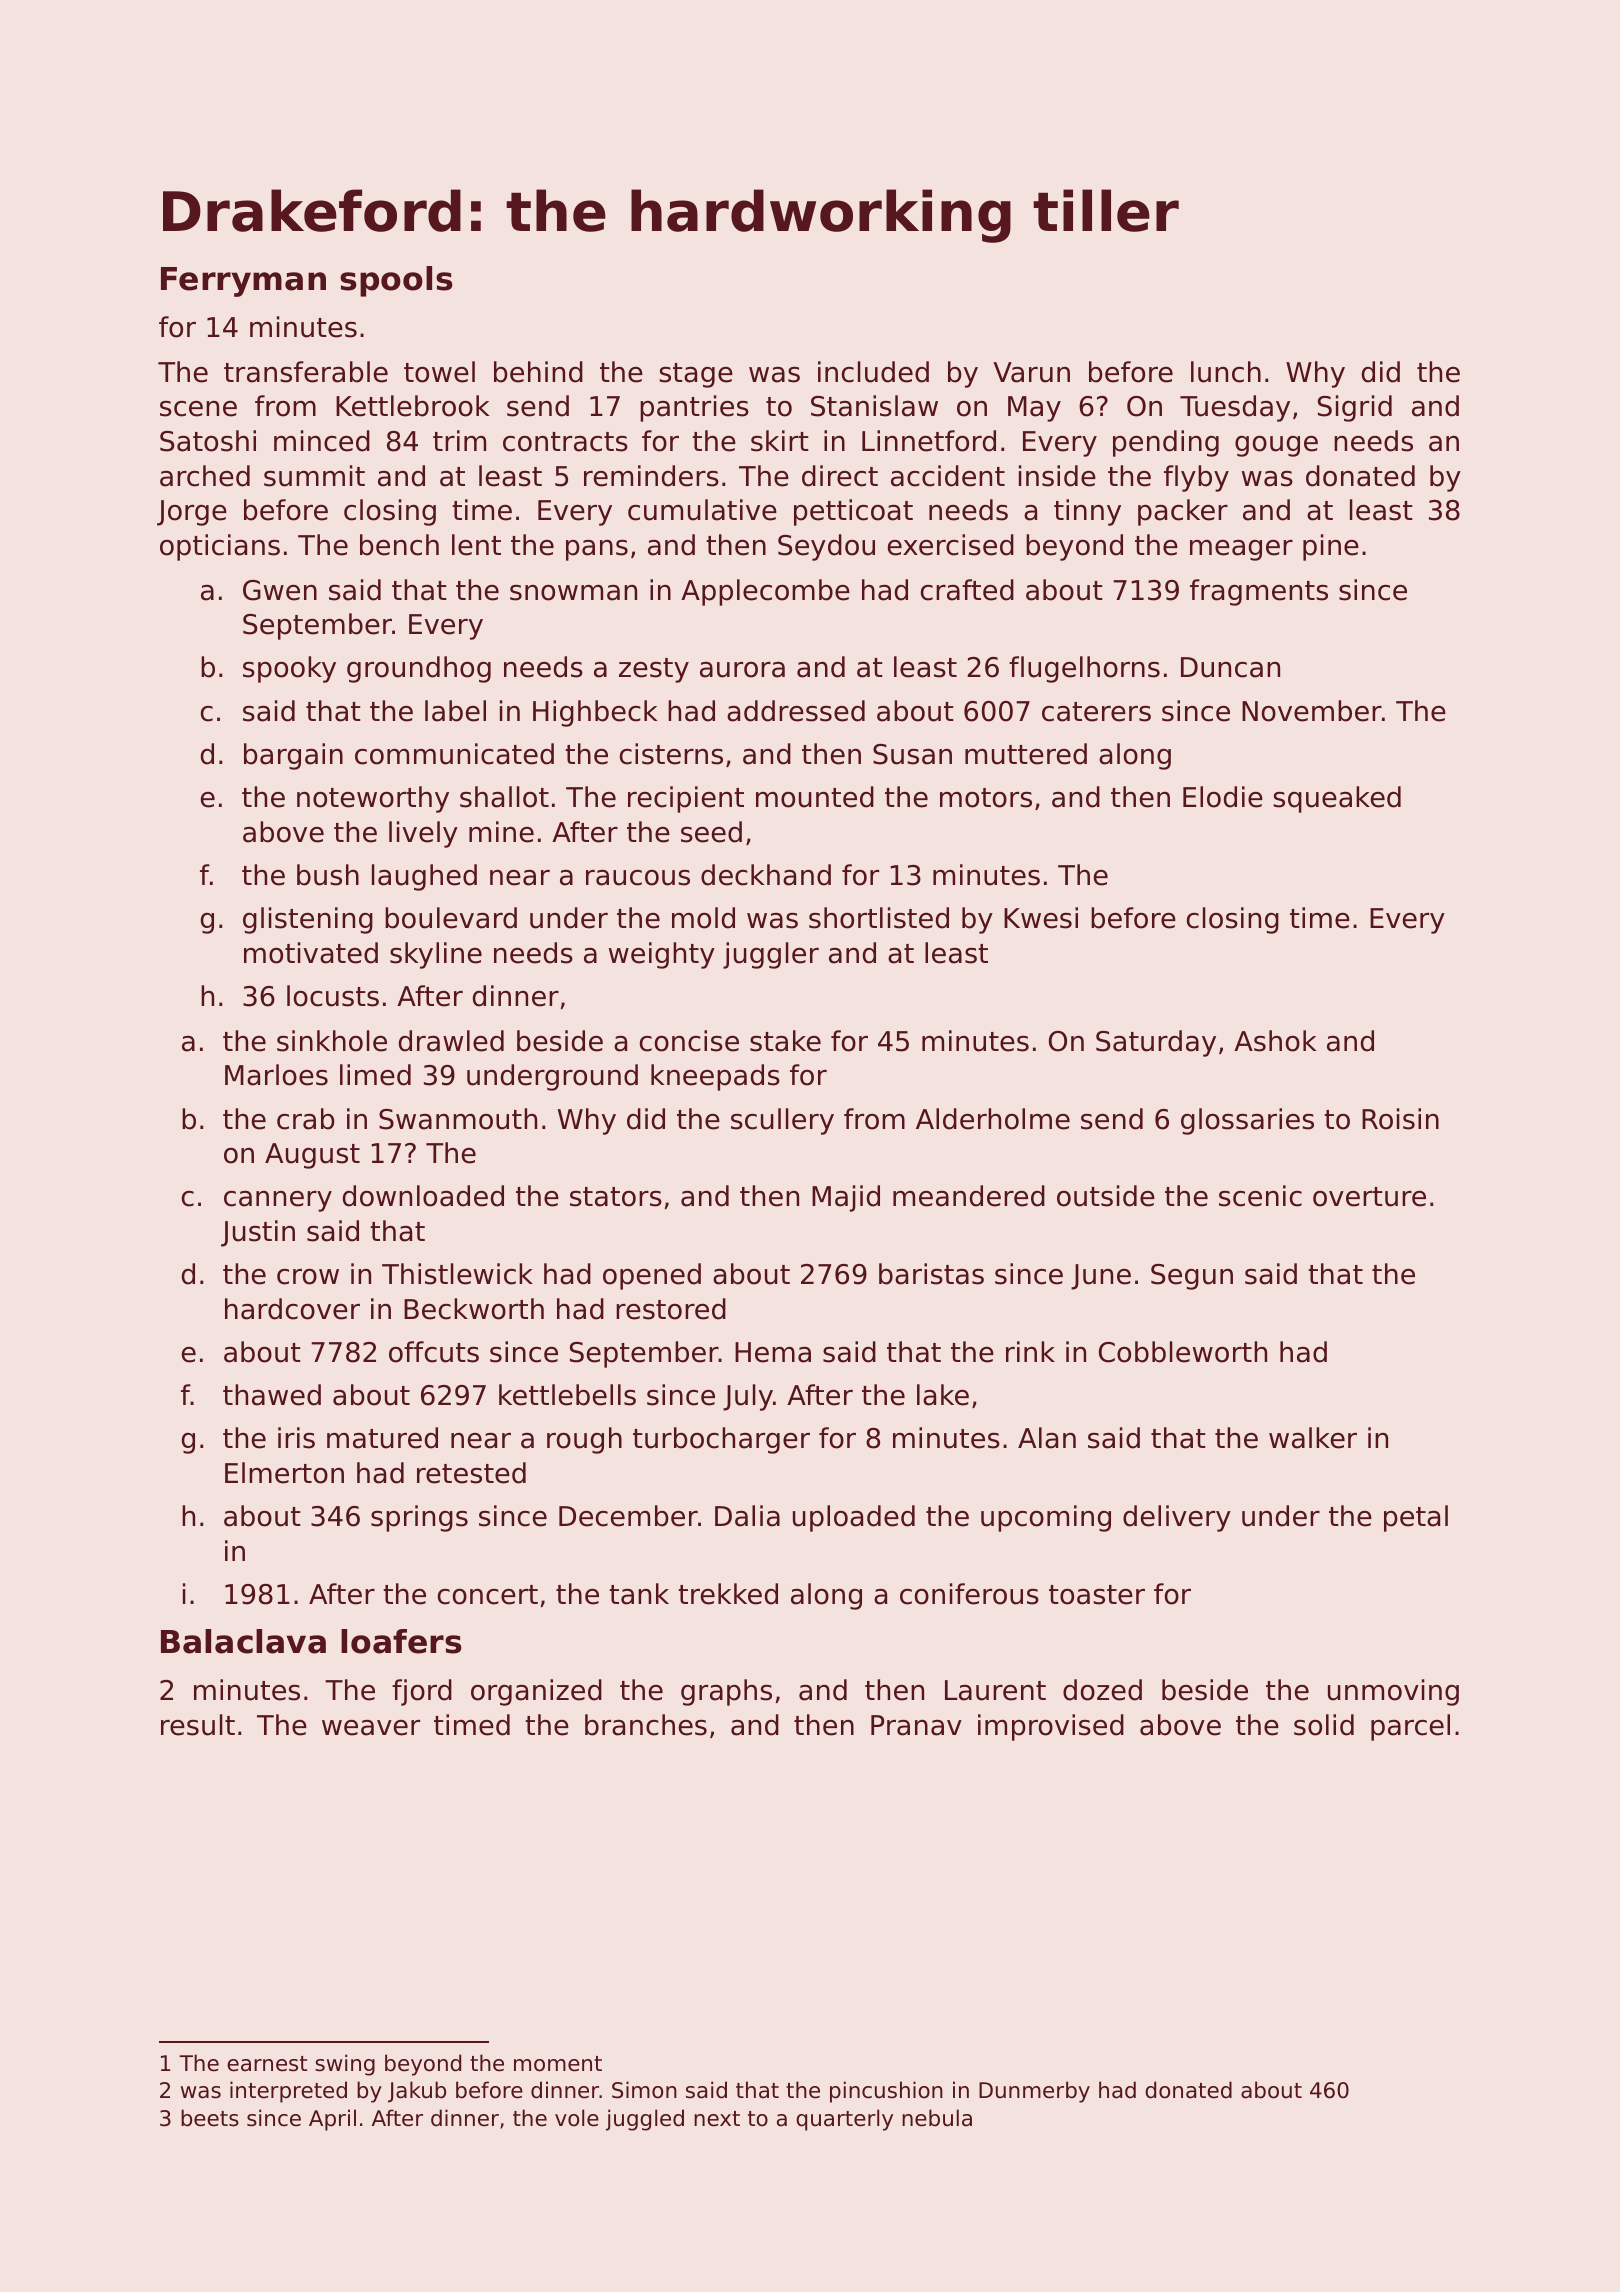  I want to click on beets, so click(210, 2118).
